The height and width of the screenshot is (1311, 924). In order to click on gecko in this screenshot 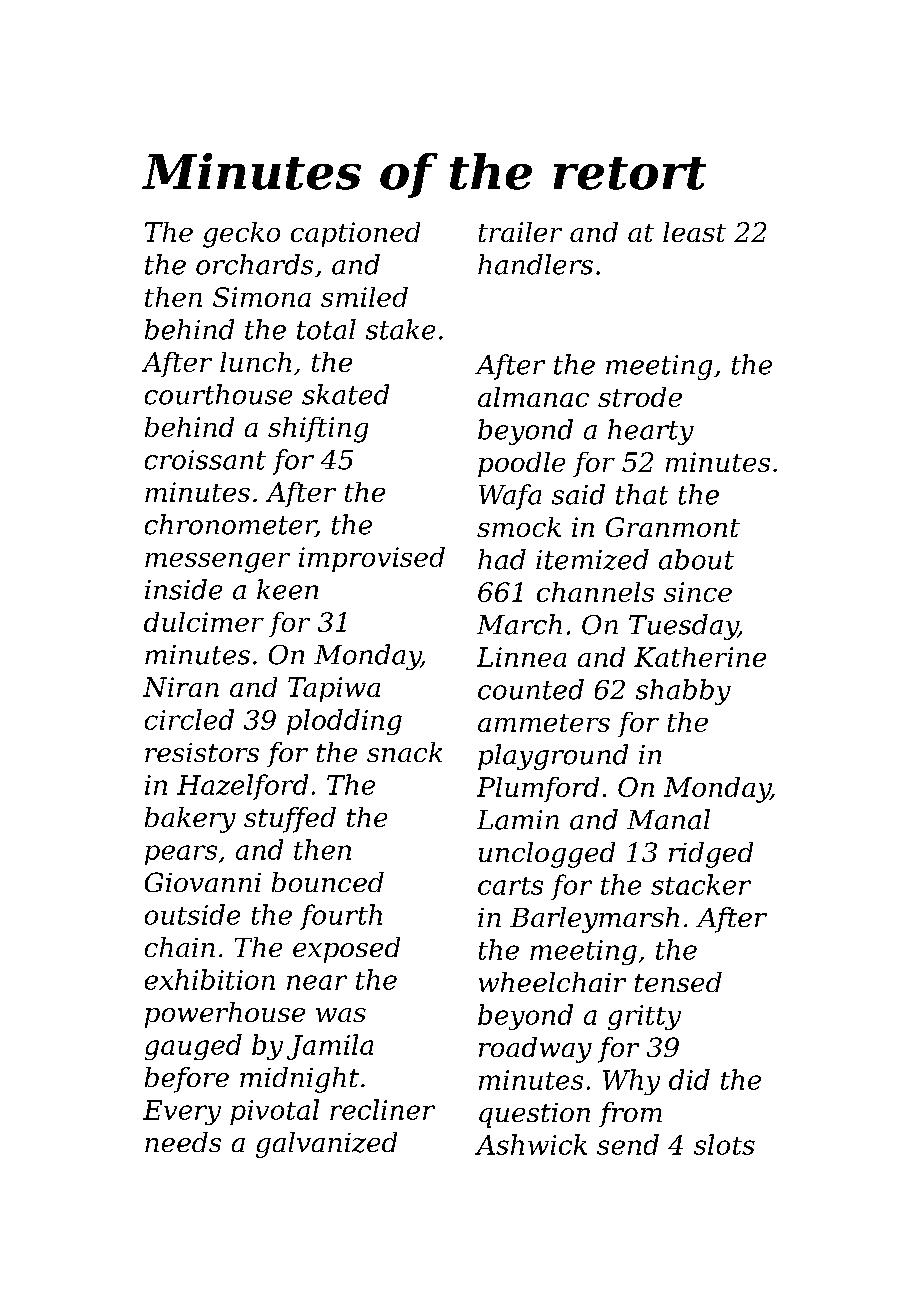, I will do `click(241, 235)`.
